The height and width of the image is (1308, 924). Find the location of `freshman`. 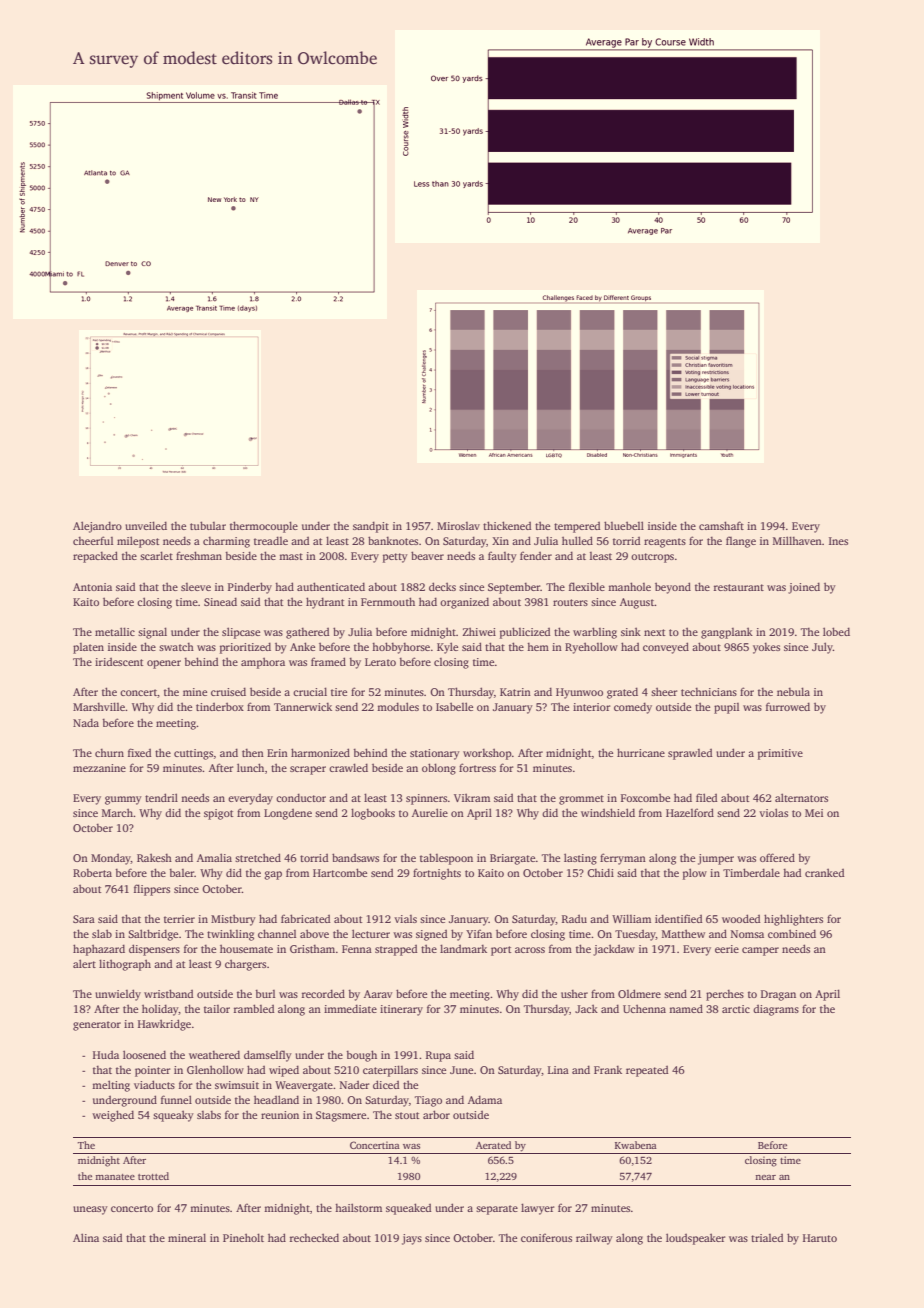

freshman is located at coordinates (199, 555).
